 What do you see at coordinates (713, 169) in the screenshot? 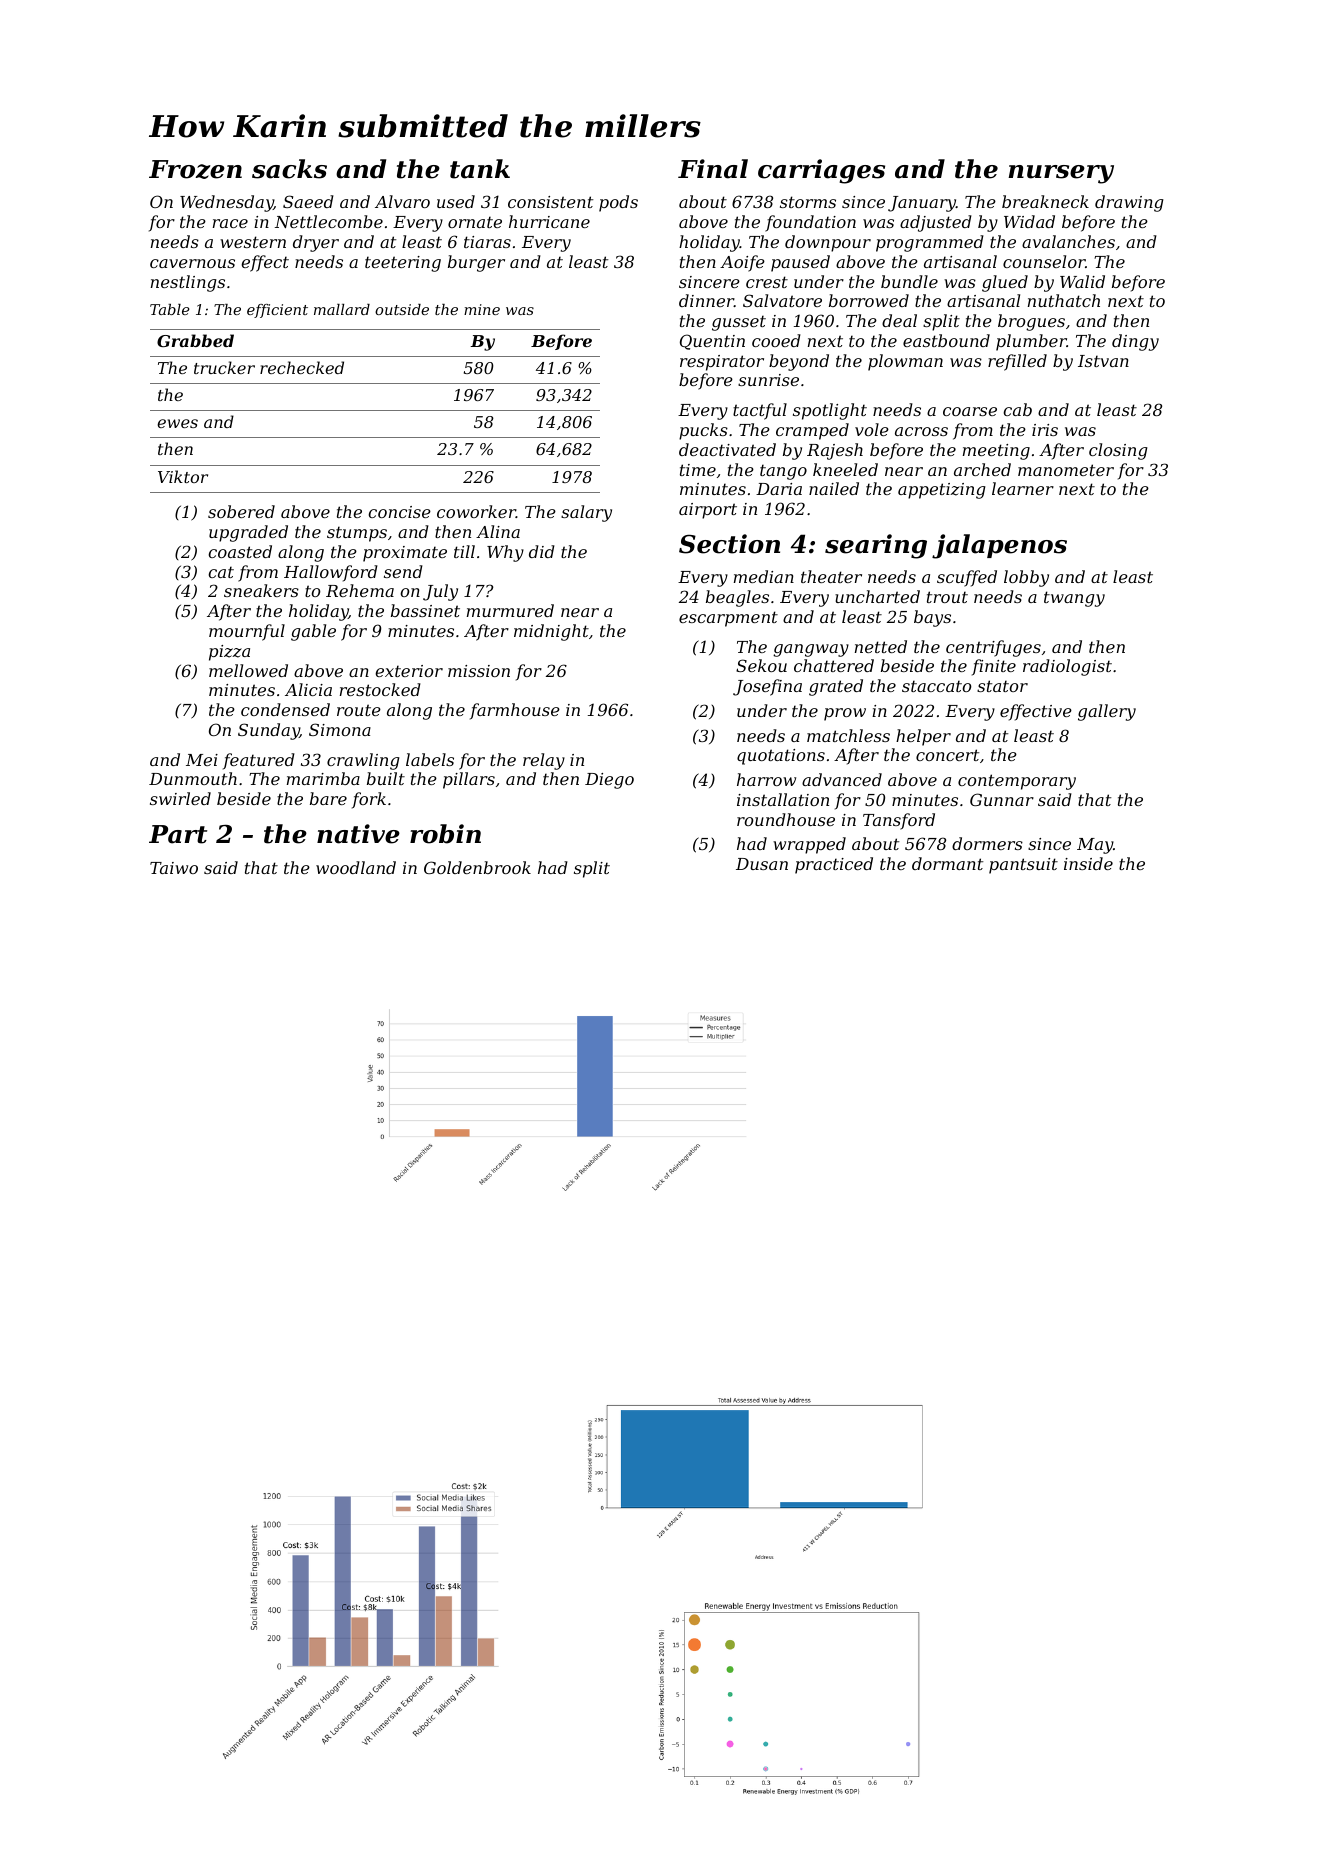
I see `Final` at bounding box center [713, 169].
